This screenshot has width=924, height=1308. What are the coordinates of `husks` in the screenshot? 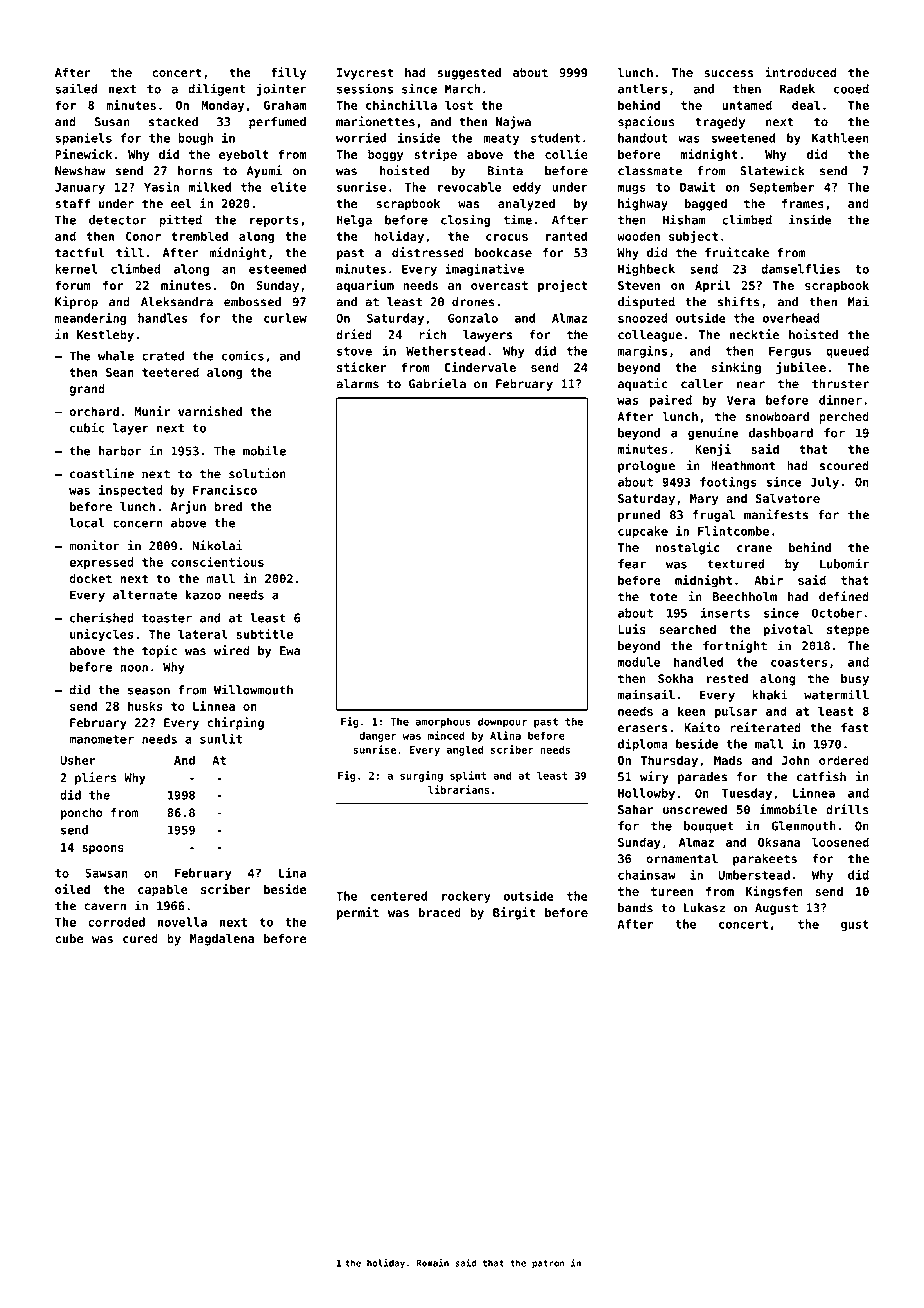 It's located at (145, 706).
